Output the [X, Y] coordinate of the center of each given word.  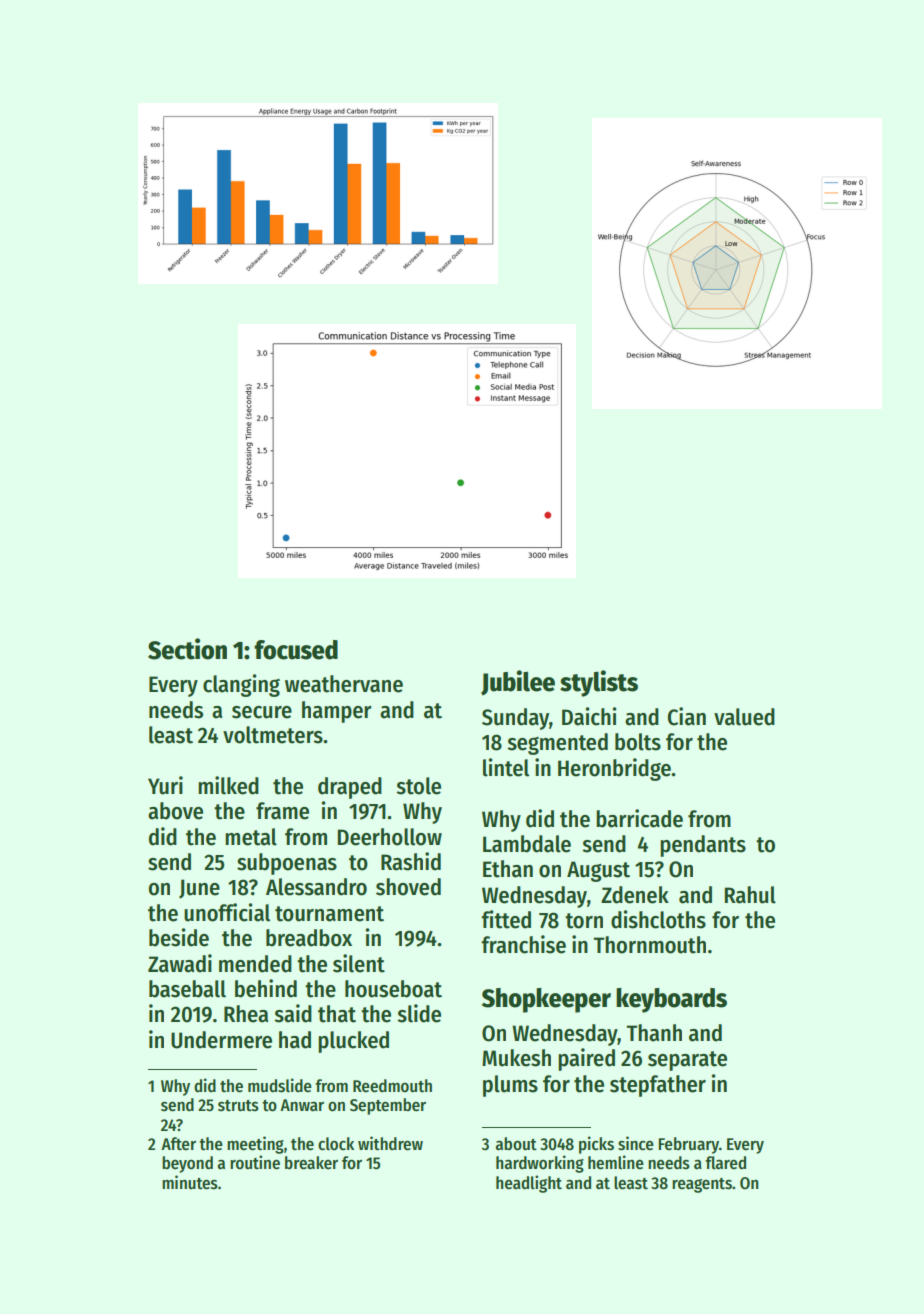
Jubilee [518, 683]
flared [725, 1163]
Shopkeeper [546, 1000]
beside [179, 937]
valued [744, 717]
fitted [506, 919]
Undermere [221, 1040]
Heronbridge [614, 769]
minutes [190, 1182]
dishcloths [658, 919]
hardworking [540, 1164]
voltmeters [273, 735]
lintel [506, 767]
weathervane [344, 684]
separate [687, 1061]
